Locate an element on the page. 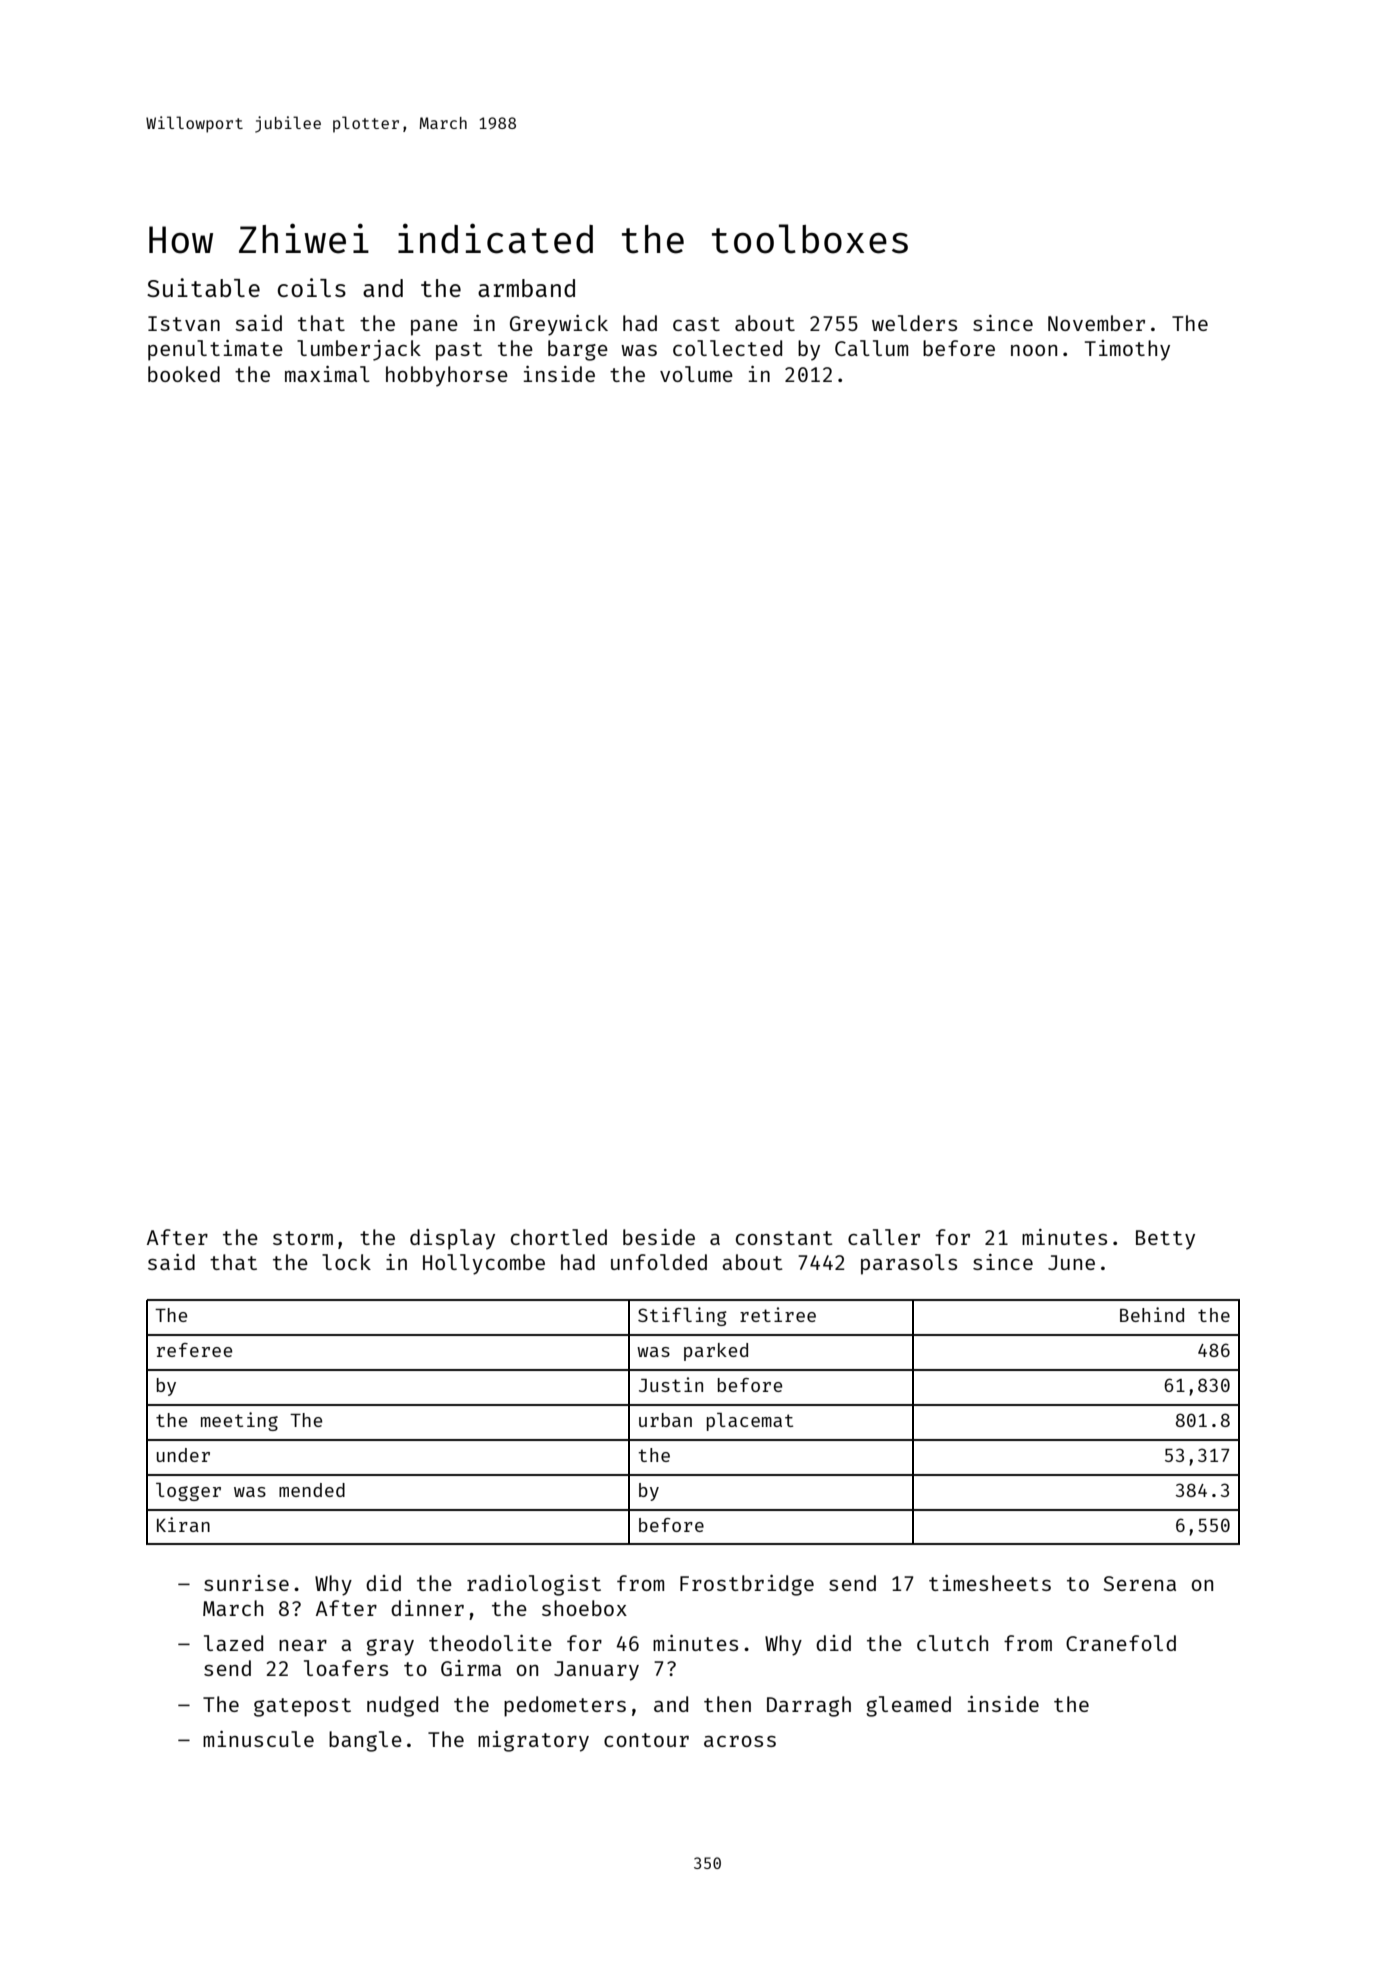  Justin is located at coordinates (671, 1384).
